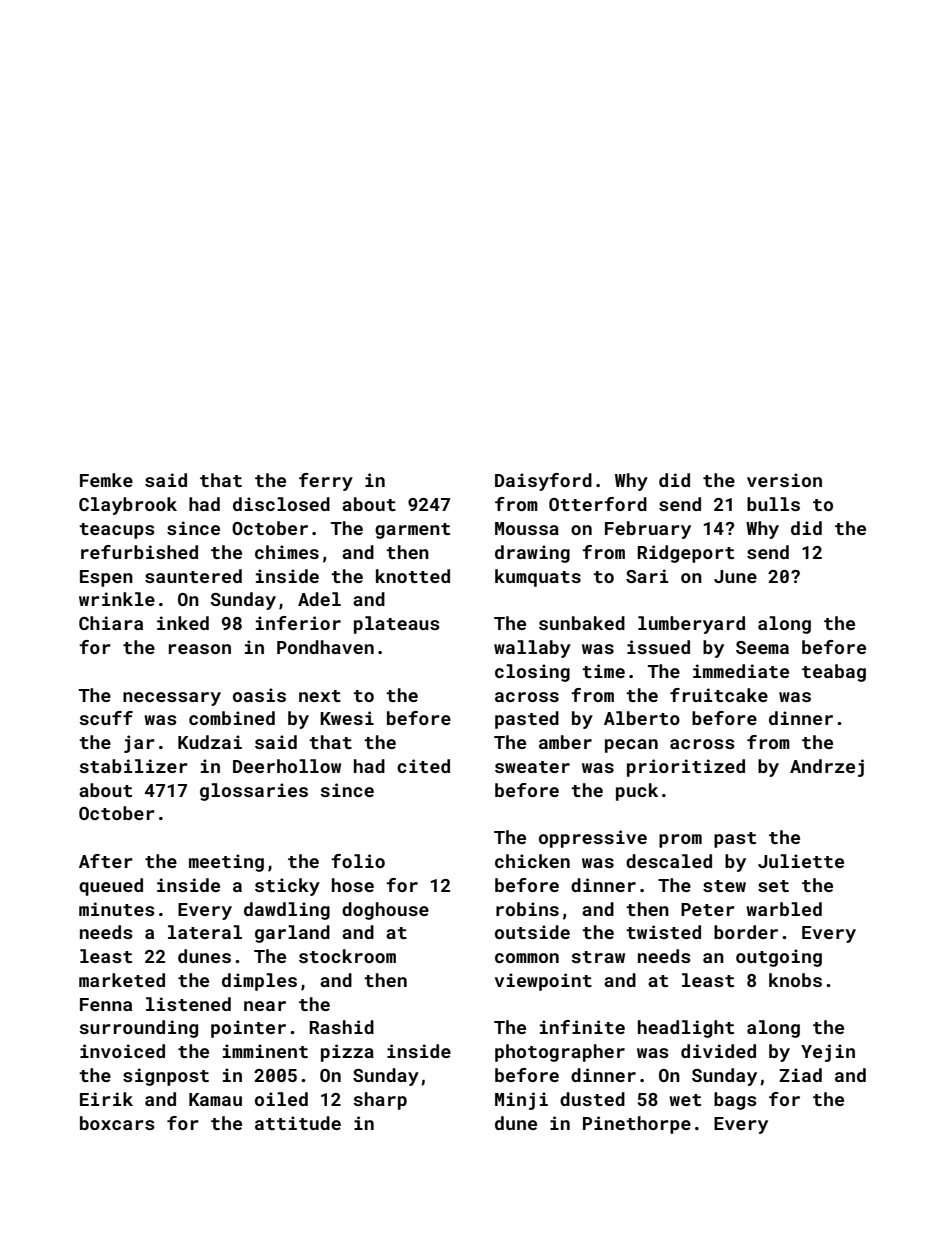 This screenshot has width=952, height=1233. I want to click on bulls, so click(773, 504).
